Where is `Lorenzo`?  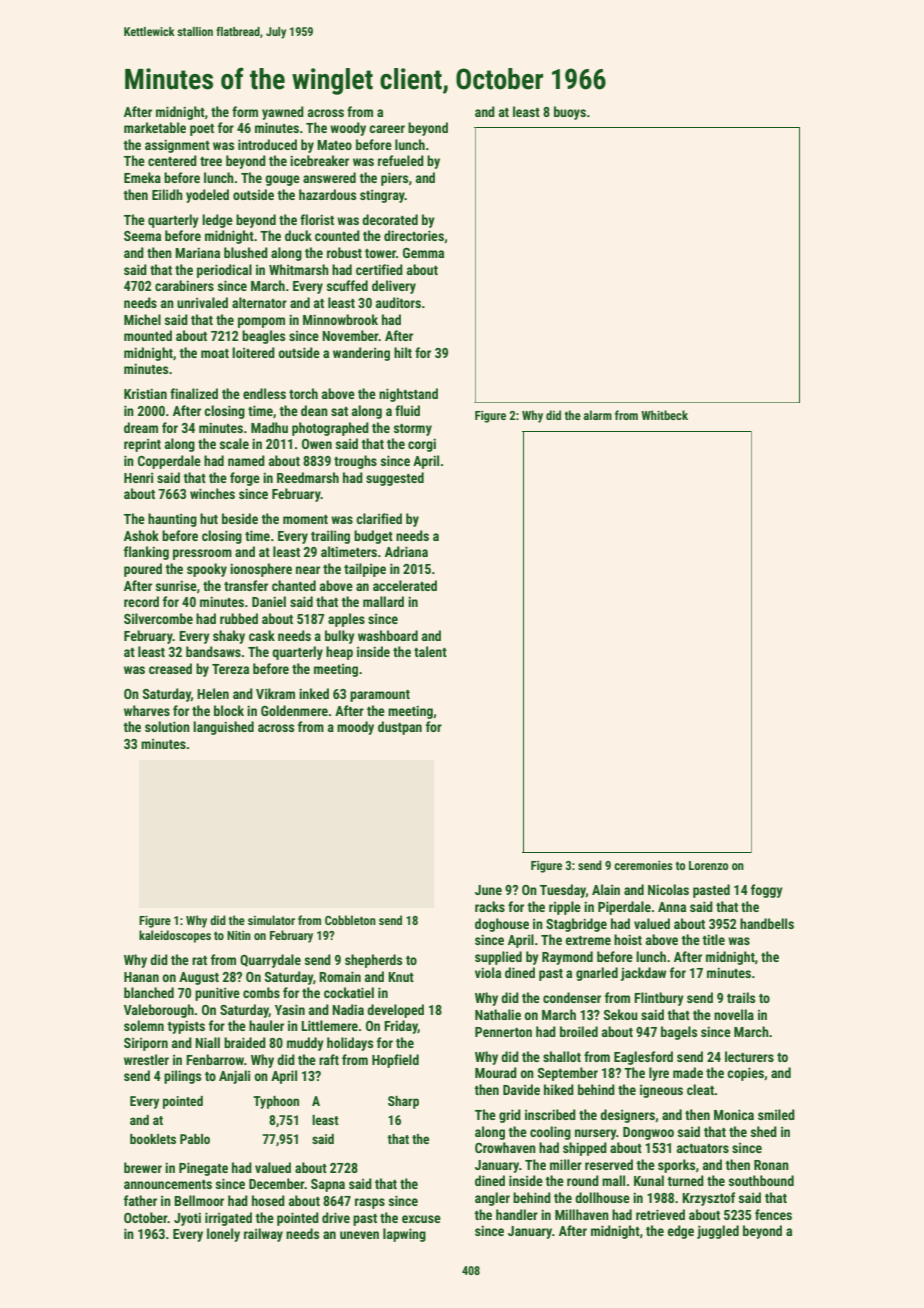
Lorenzo is located at coordinates (708, 865).
